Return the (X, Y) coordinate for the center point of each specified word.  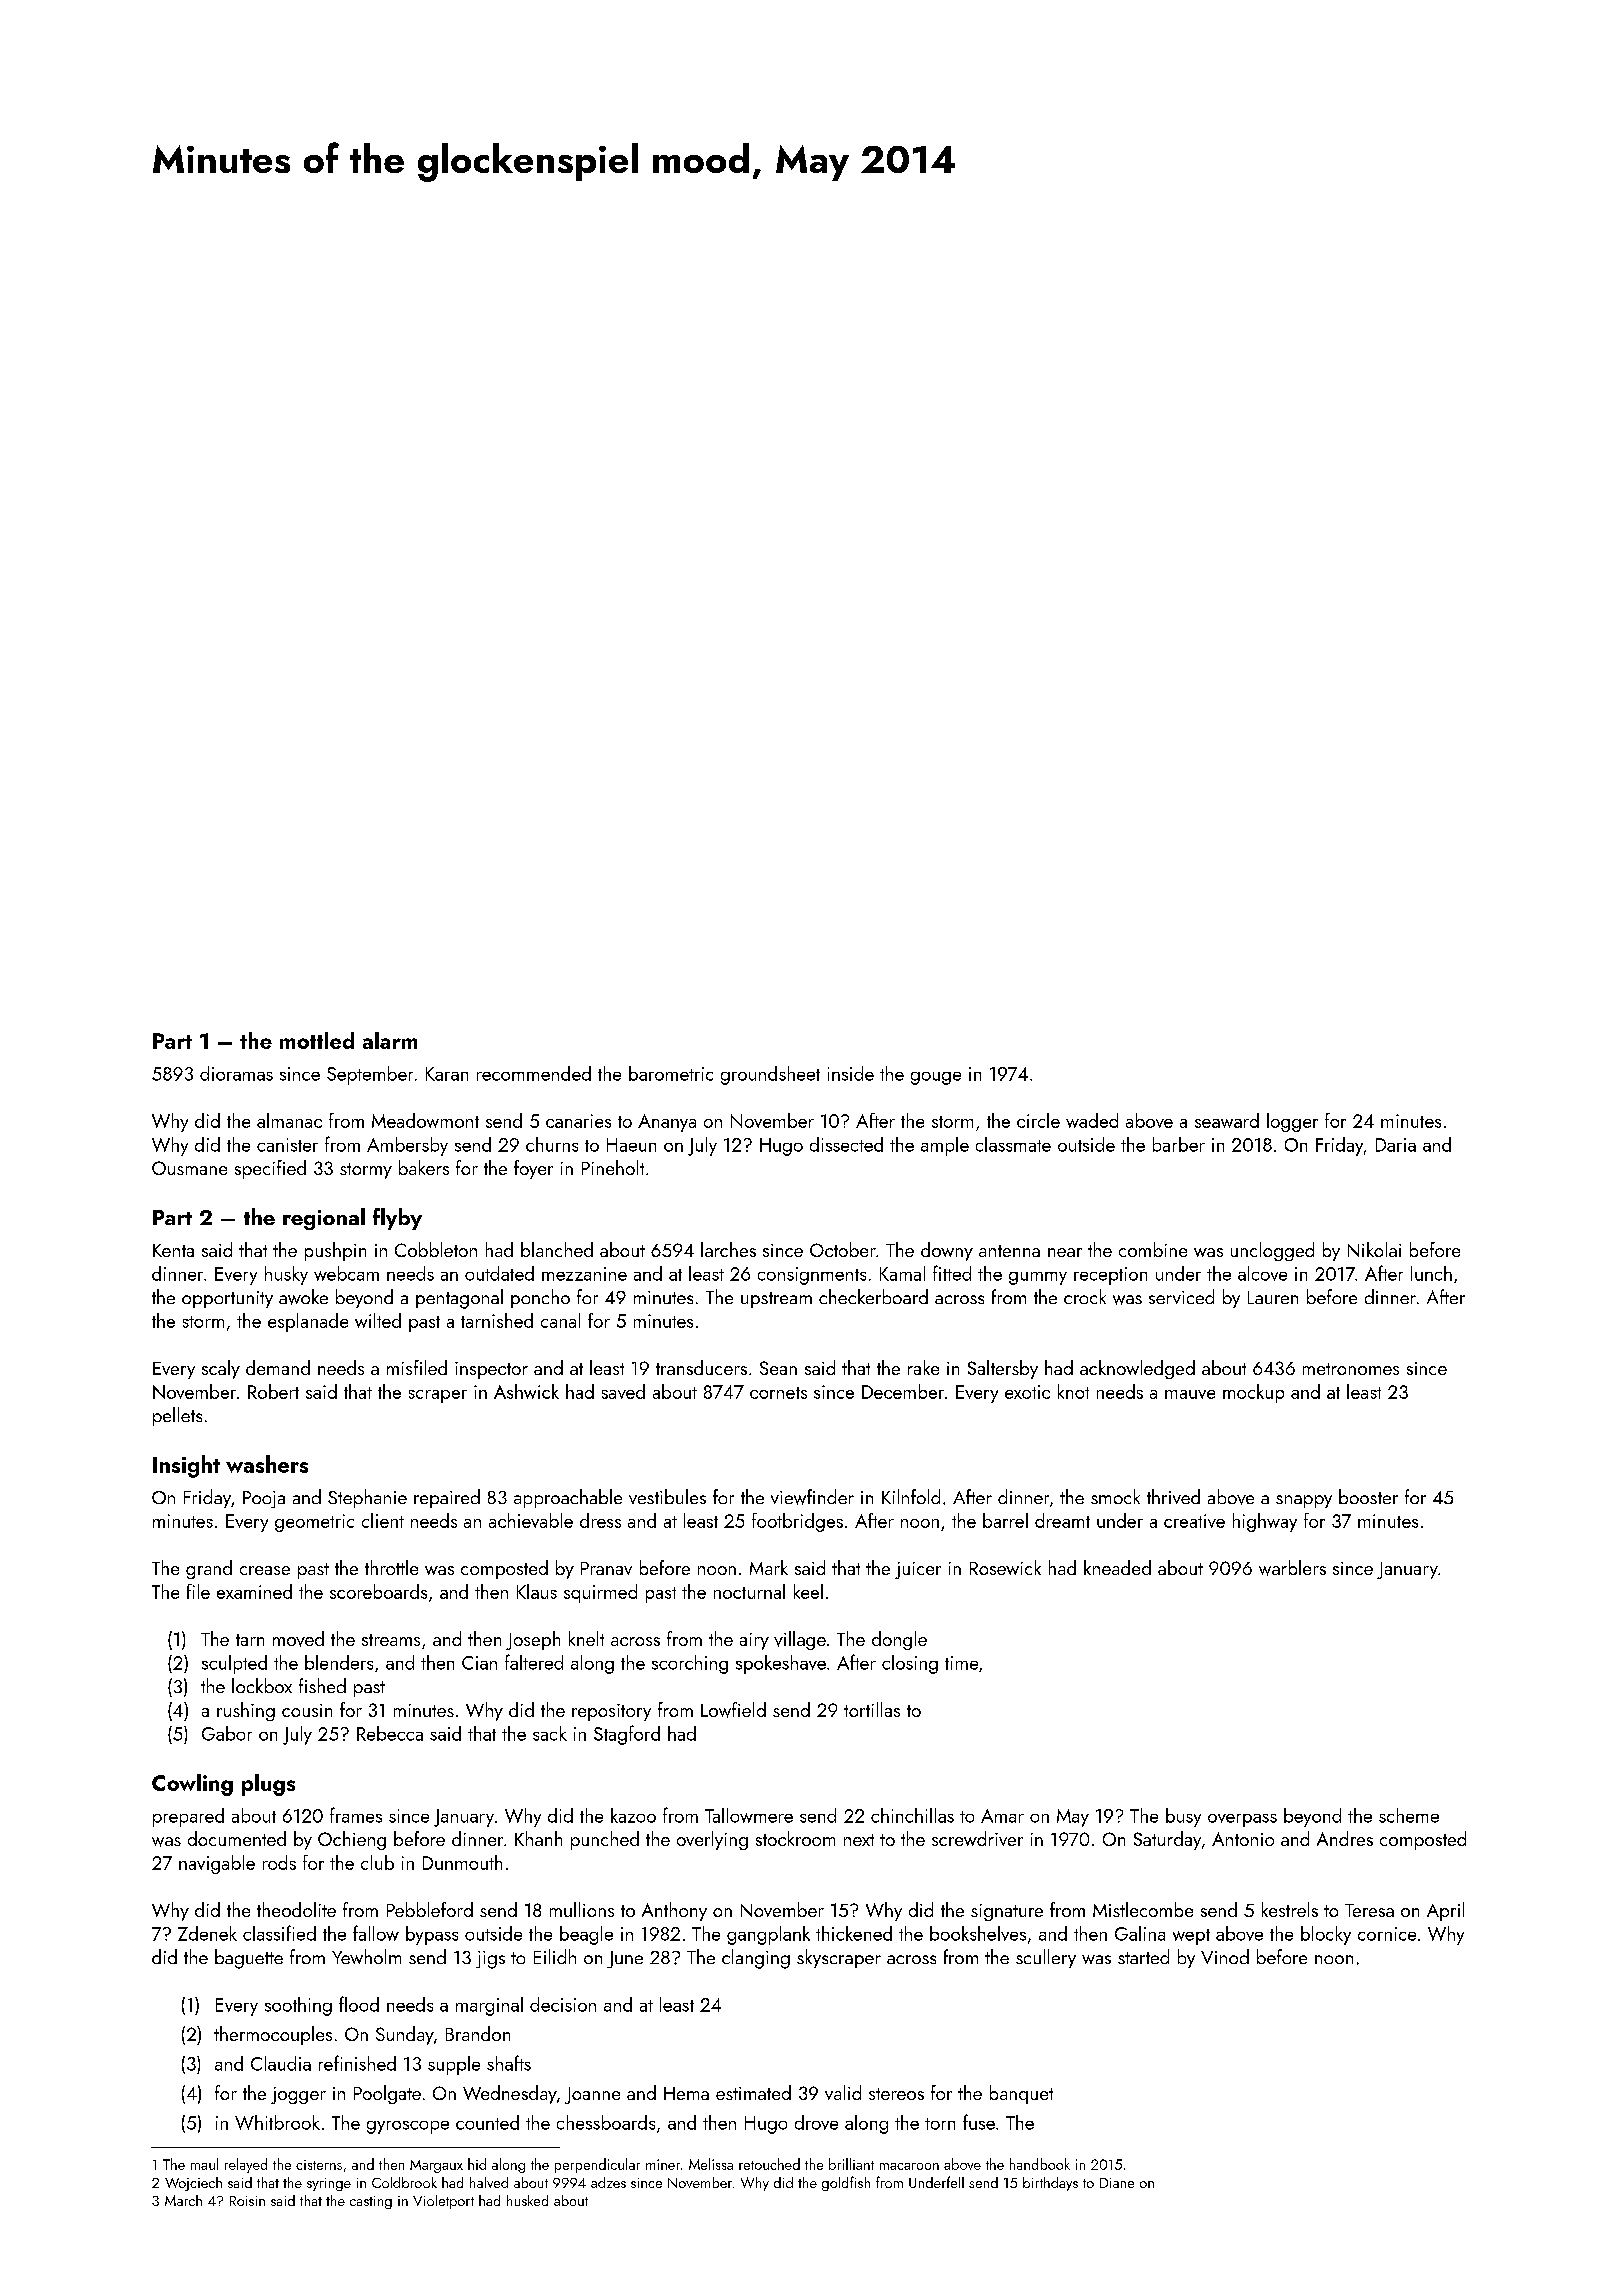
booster (1368, 1496)
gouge (936, 1078)
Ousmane (189, 1168)
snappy (1304, 1501)
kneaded (1117, 1567)
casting (371, 2202)
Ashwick (526, 1391)
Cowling (192, 1785)
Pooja (264, 1499)
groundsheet (770, 1075)
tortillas (872, 1709)
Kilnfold (911, 1496)
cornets (778, 1393)
